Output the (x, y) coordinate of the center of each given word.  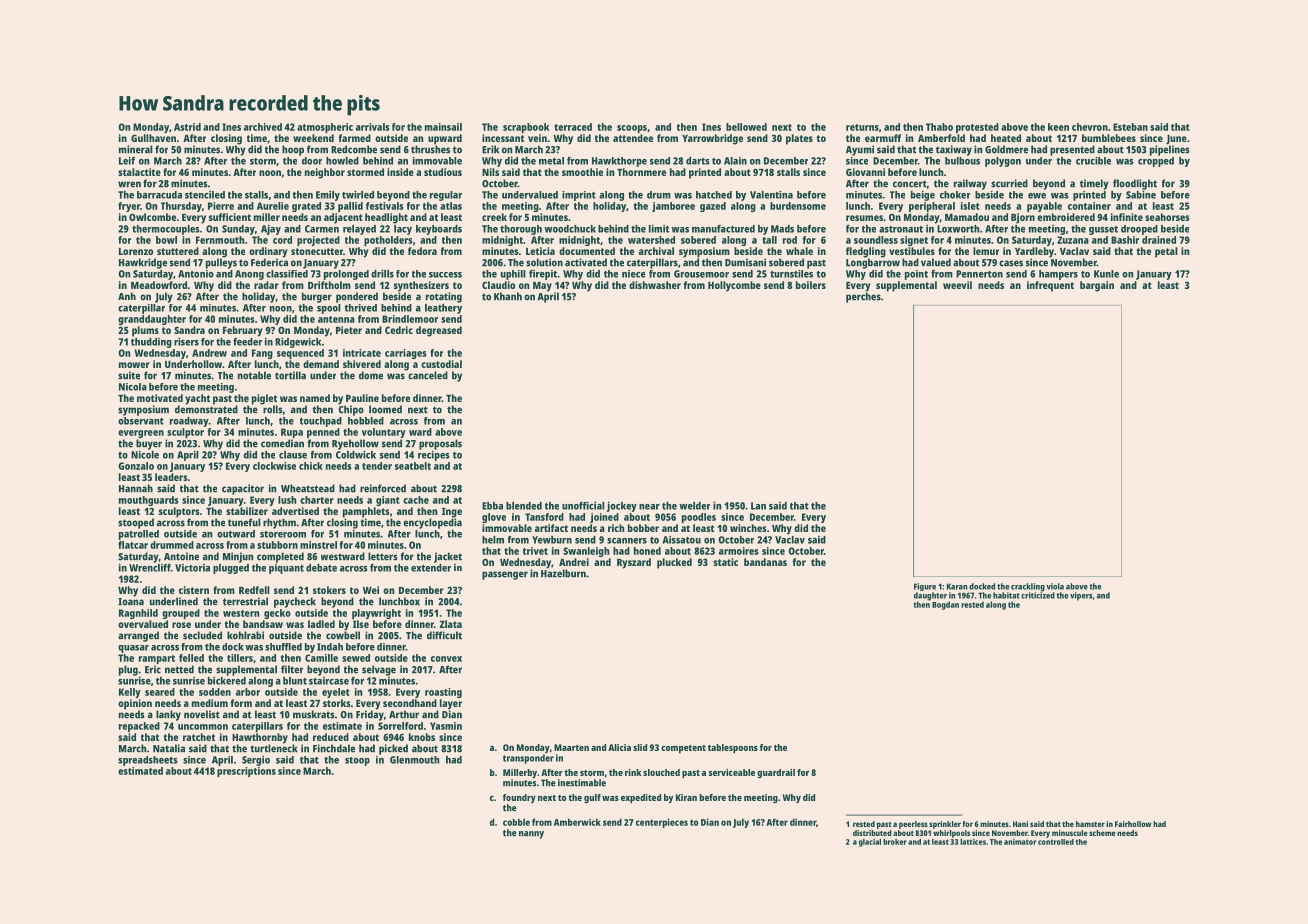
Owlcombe (152, 217)
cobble (516, 822)
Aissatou (682, 540)
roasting (443, 693)
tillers (240, 658)
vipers (1081, 596)
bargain (1097, 286)
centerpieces (662, 823)
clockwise (274, 466)
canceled (428, 375)
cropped (1156, 162)
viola (1055, 586)
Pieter (349, 330)
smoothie (582, 172)
